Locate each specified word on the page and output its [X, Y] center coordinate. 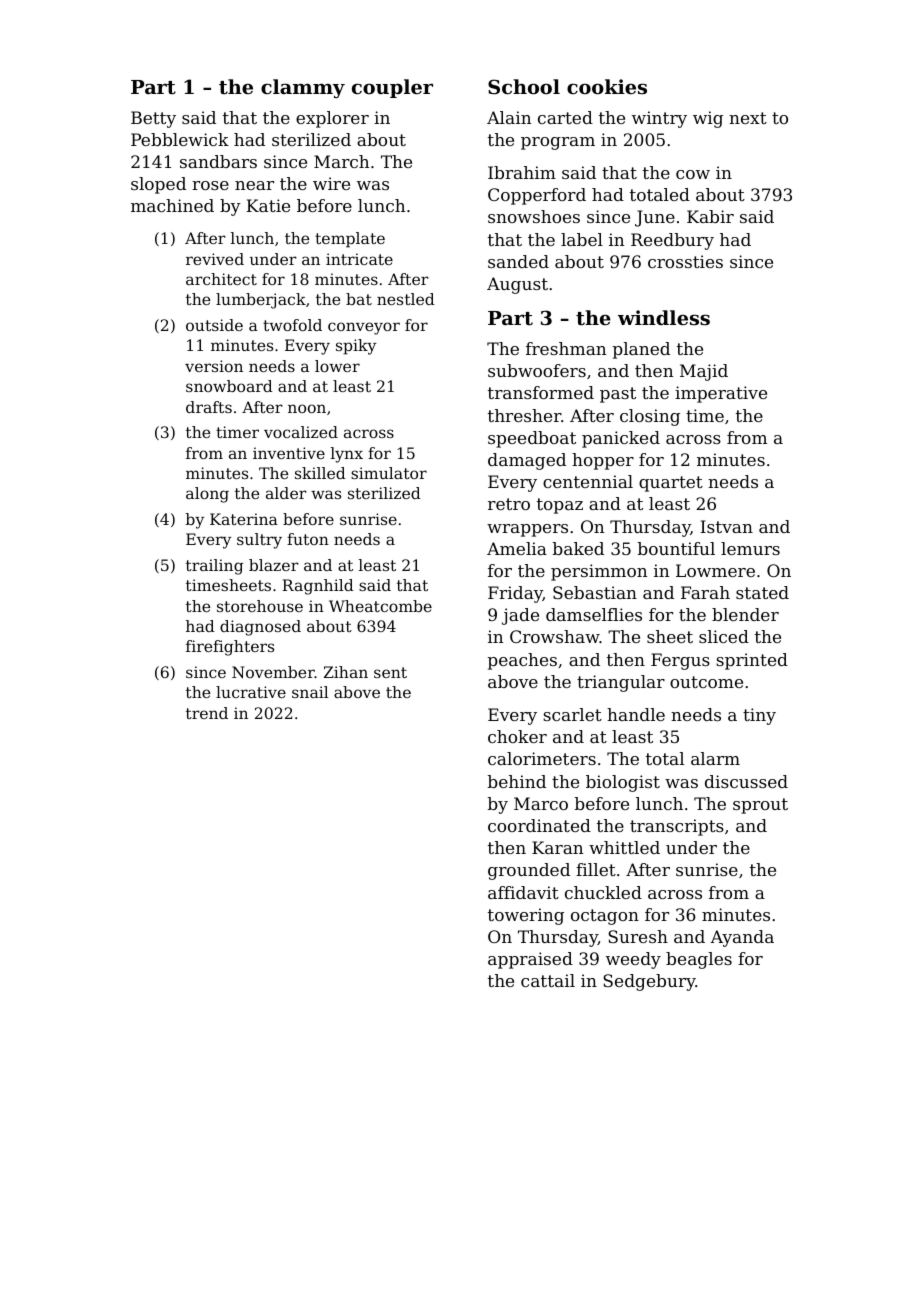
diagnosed [260, 628]
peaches [522, 661]
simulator [389, 473]
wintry [659, 119]
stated [762, 592]
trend [207, 713]
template [350, 240]
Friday [515, 594]
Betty [153, 119]
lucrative [251, 692]
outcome [706, 682]
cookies [607, 86]
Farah [705, 592]
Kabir [710, 216]
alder [286, 493]
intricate [359, 259]
